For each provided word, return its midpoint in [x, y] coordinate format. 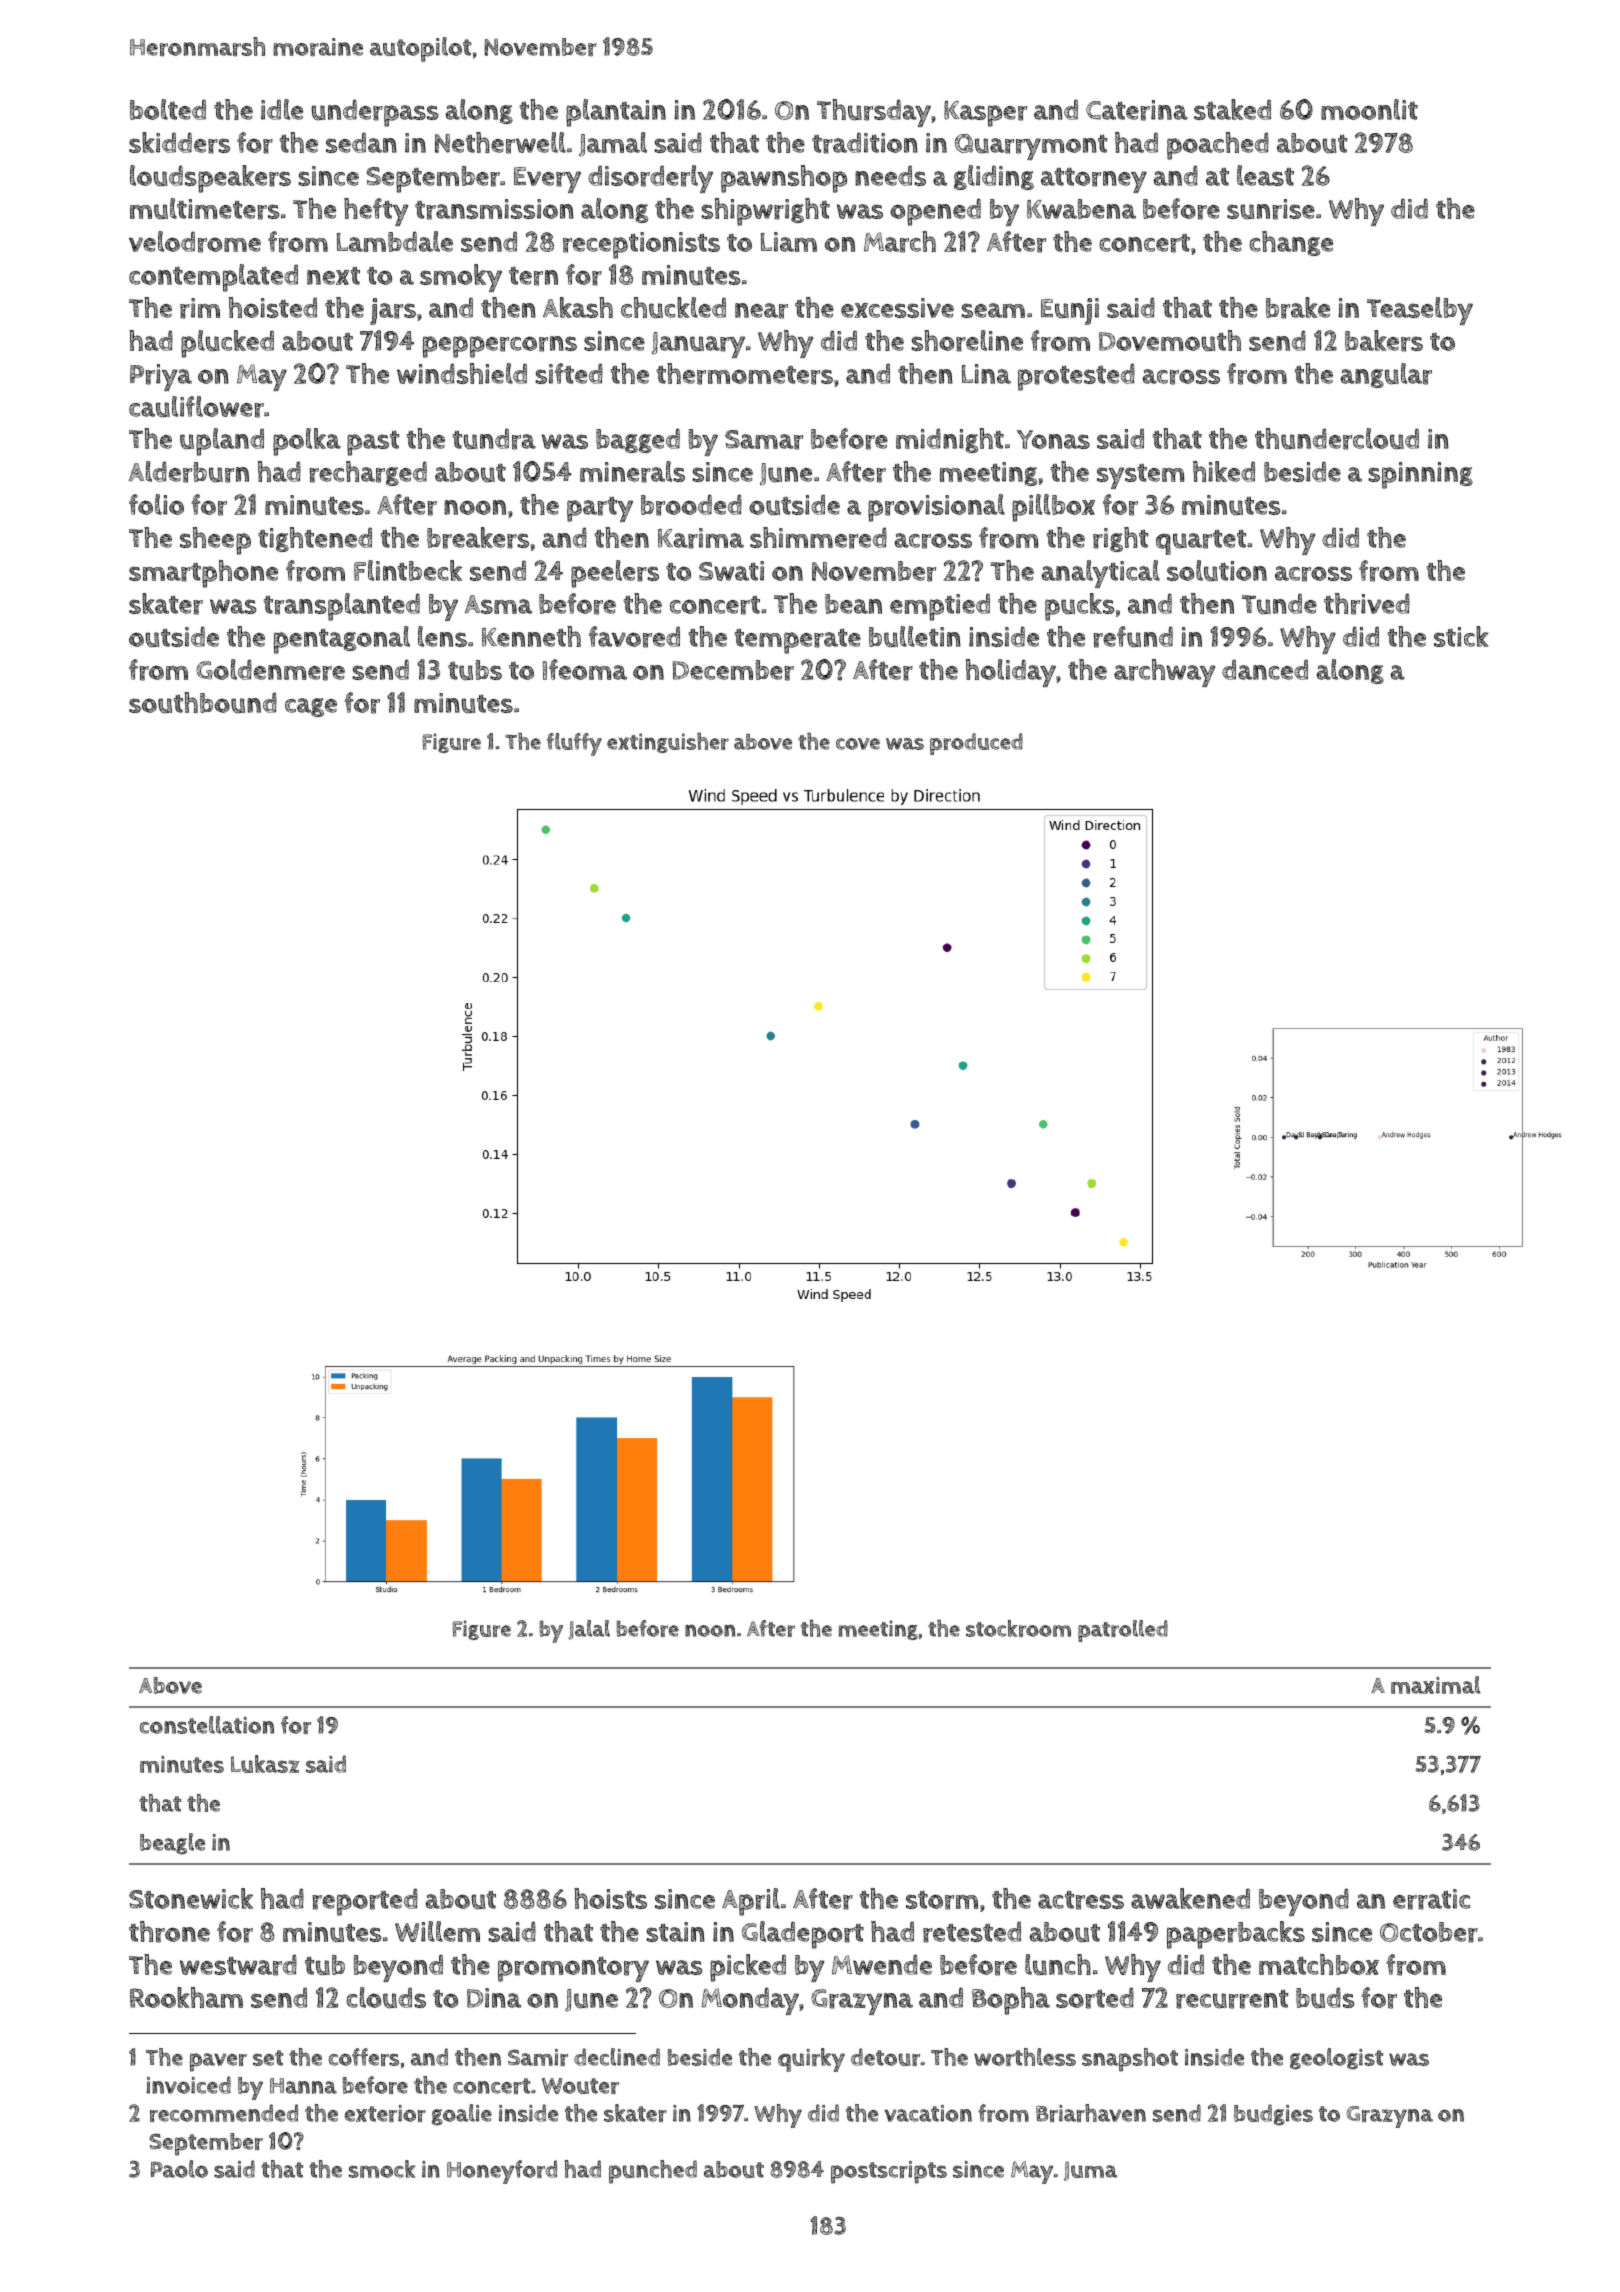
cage [311, 707]
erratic [1431, 1899]
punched [653, 2172]
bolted [168, 109]
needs [890, 176]
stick [1461, 636]
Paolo [179, 2169]
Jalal [589, 1630]
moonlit [1369, 109]
